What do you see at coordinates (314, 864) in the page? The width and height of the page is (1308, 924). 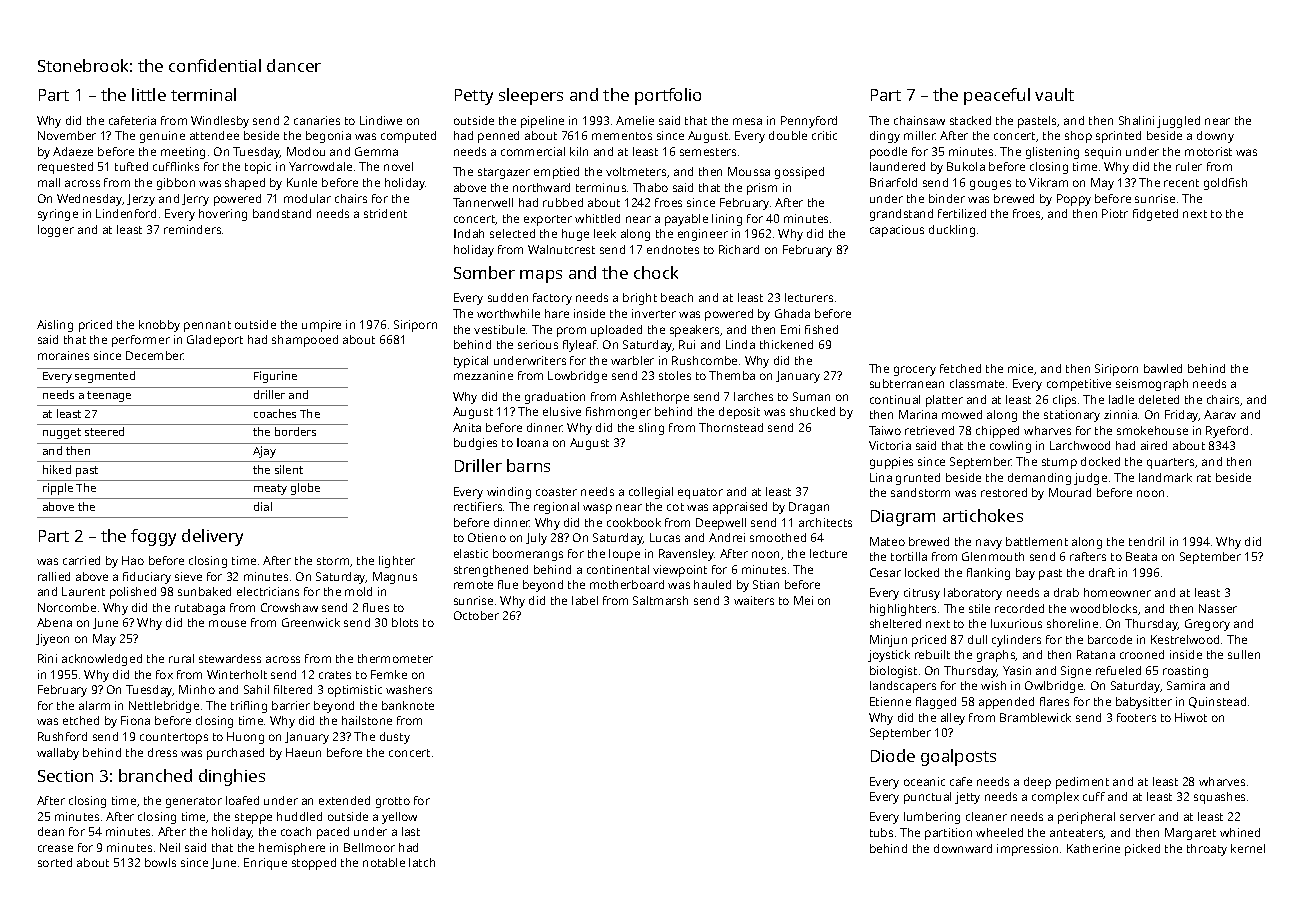 I see `stopped` at bounding box center [314, 864].
